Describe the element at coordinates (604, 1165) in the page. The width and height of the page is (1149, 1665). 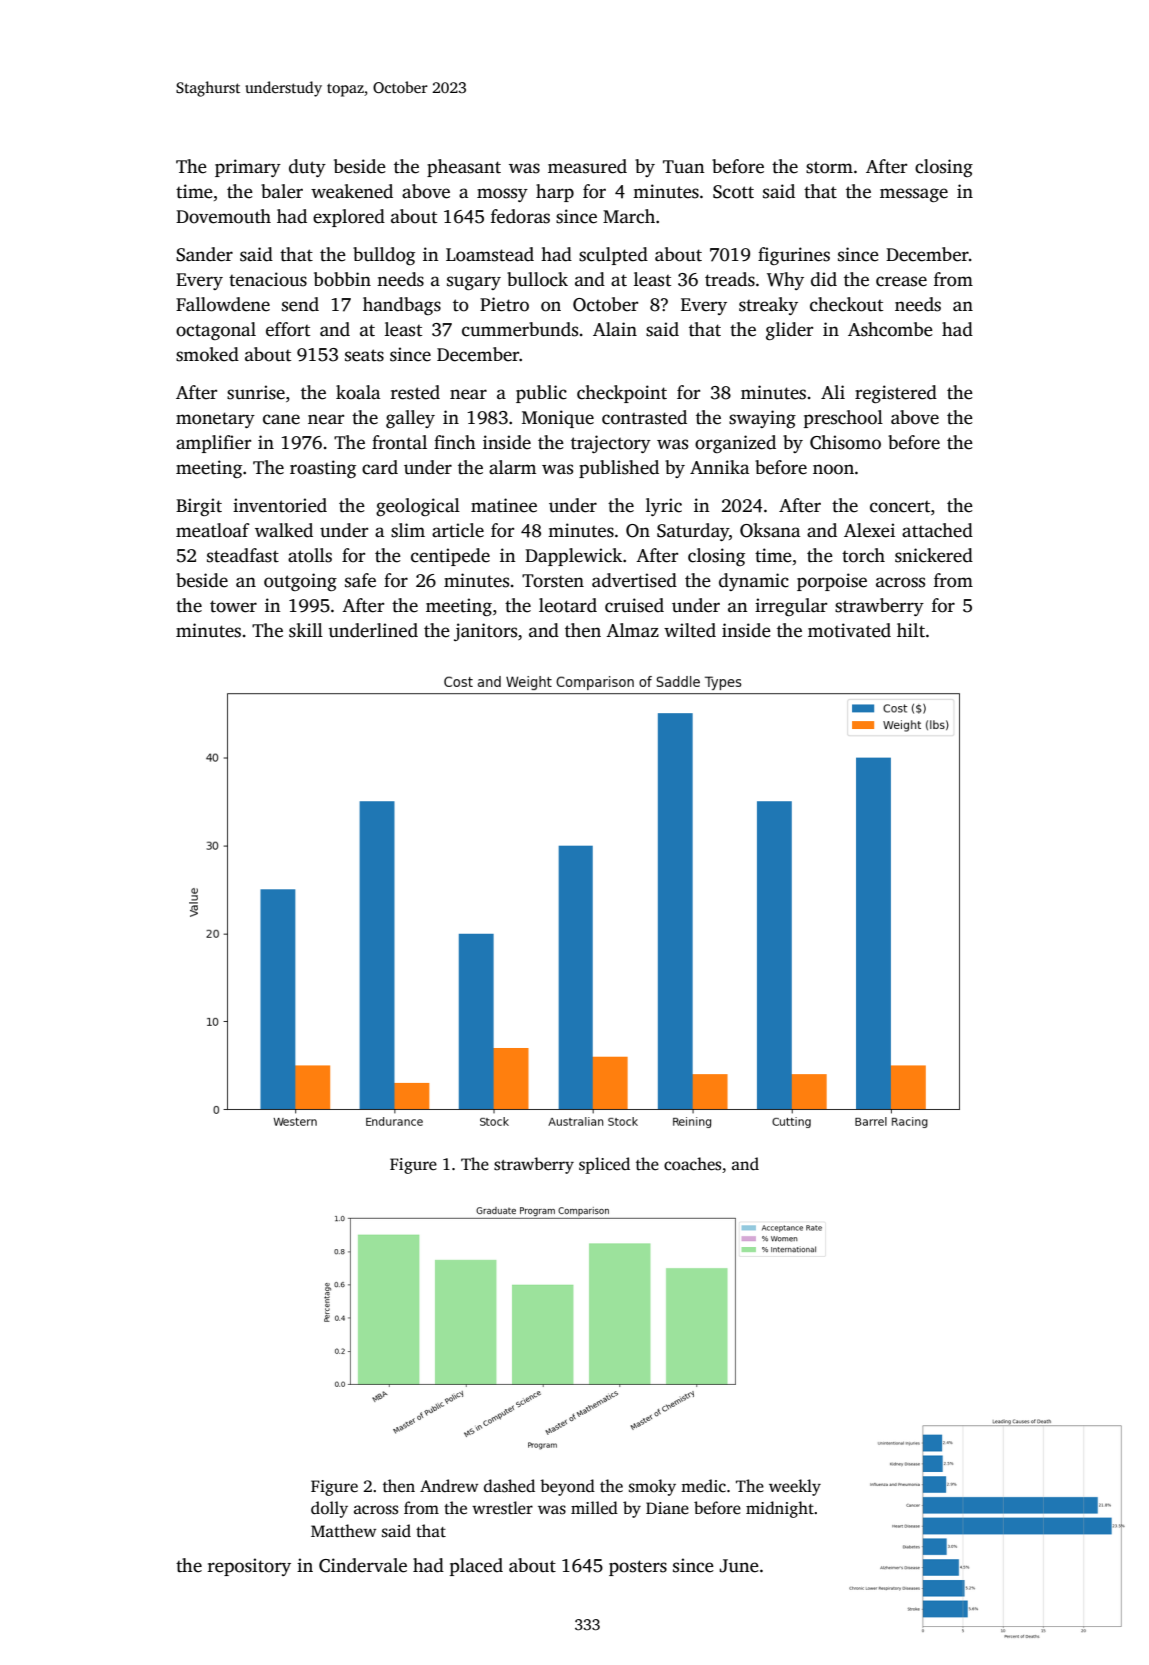
I see `spliced` at that location.
